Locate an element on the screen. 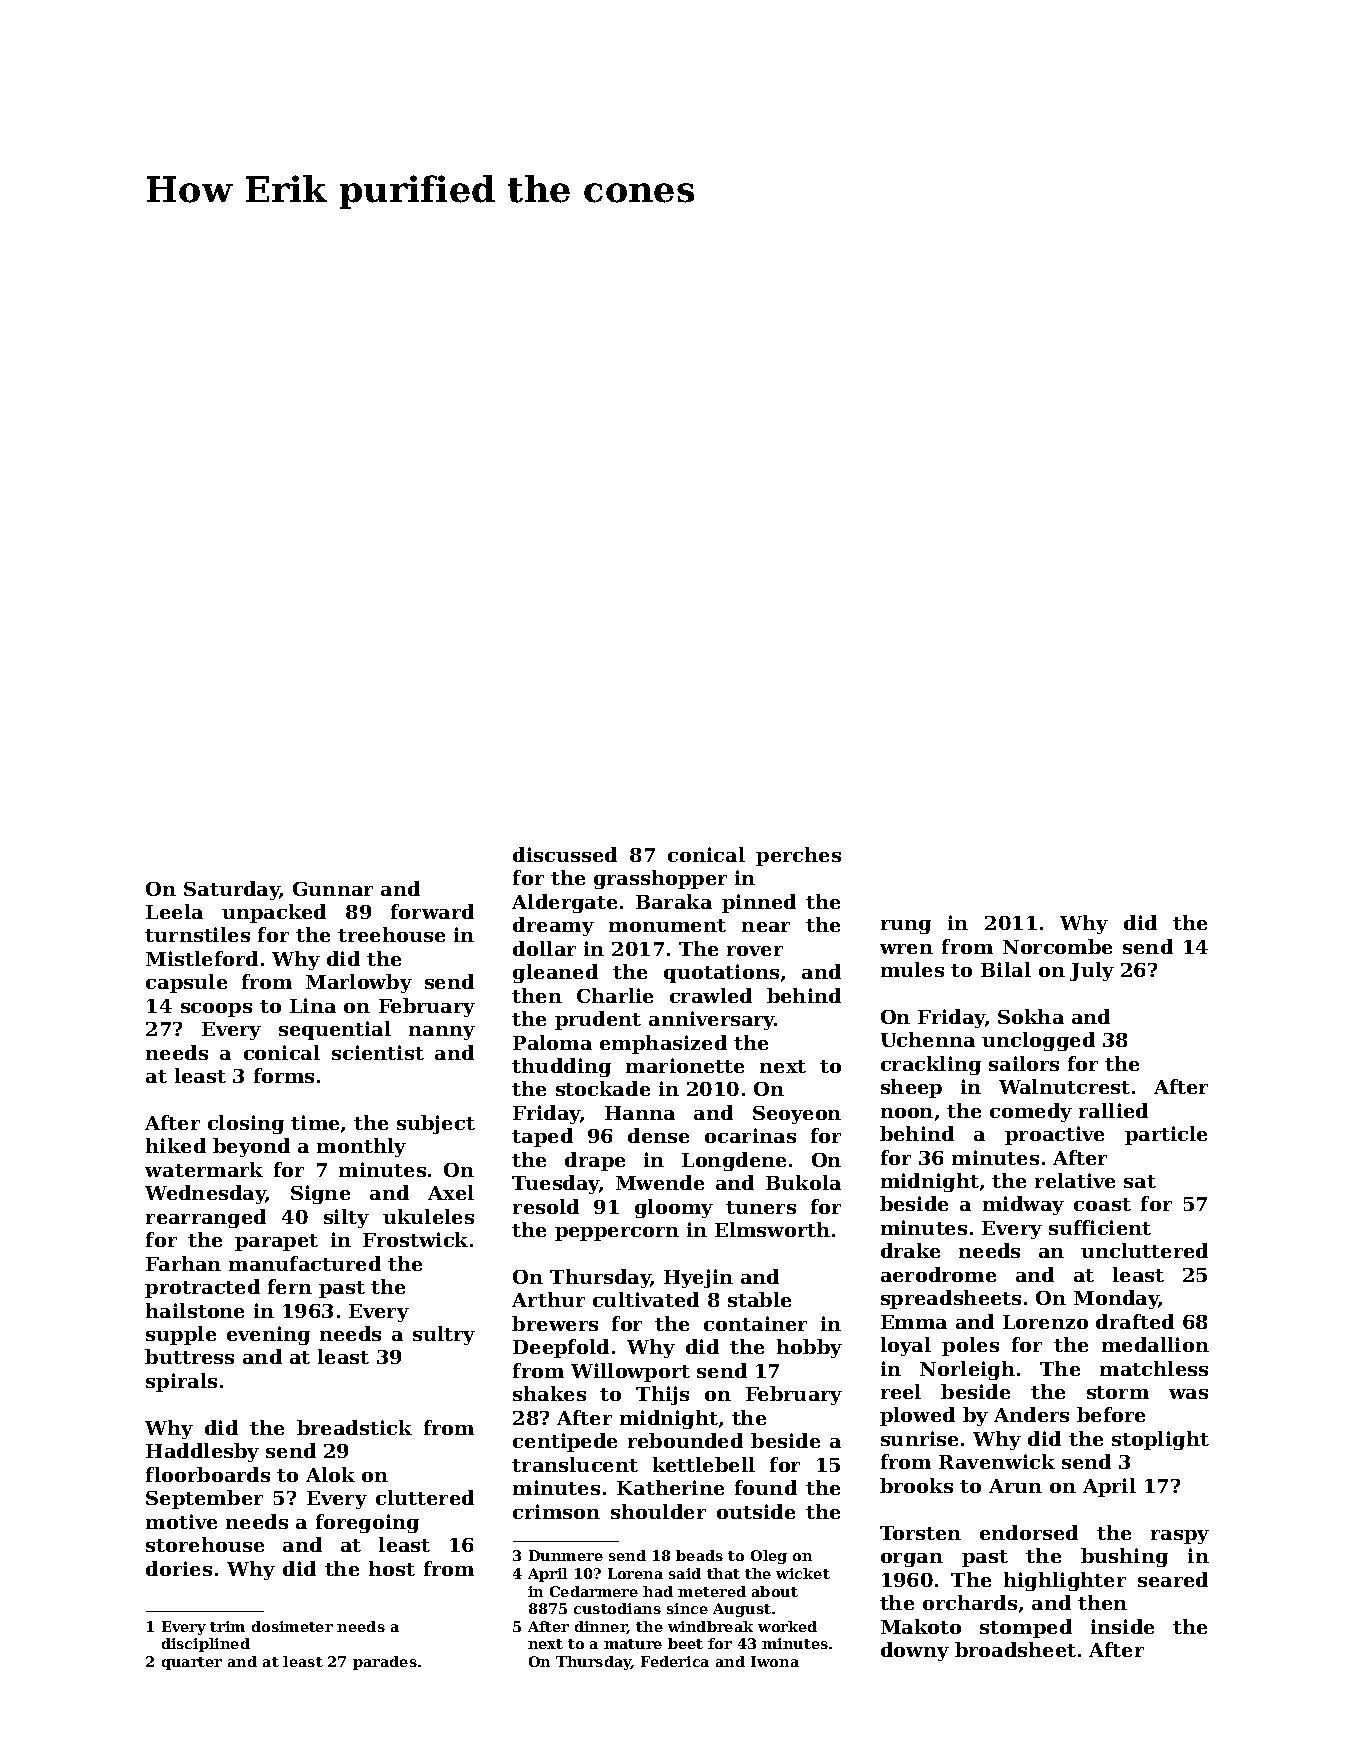 This screenshot has width=1355, height=1754. Norleigh is located at coordinates (967, 1370).
